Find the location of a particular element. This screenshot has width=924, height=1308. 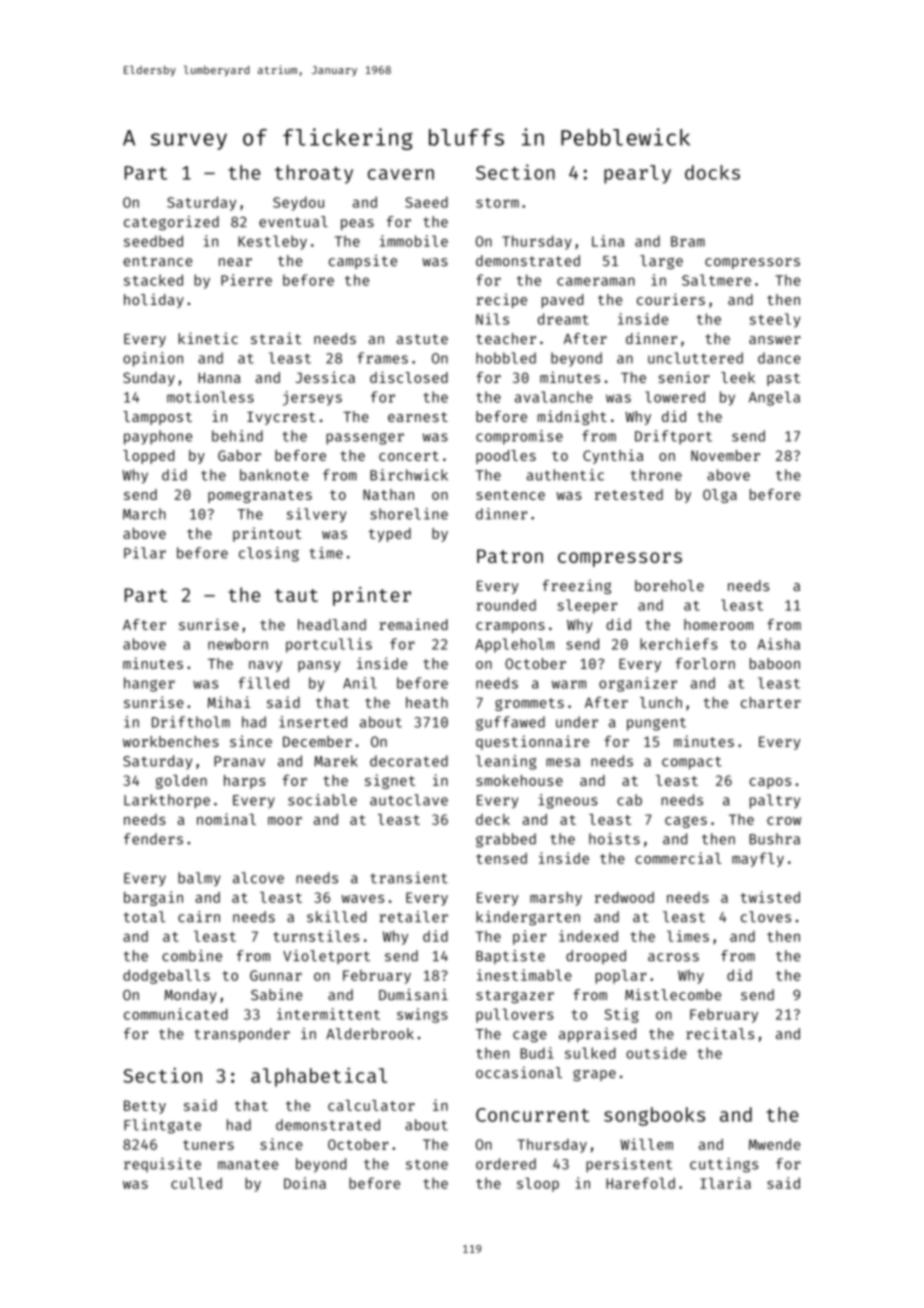

twisted is located at coordinates (770, 897).
